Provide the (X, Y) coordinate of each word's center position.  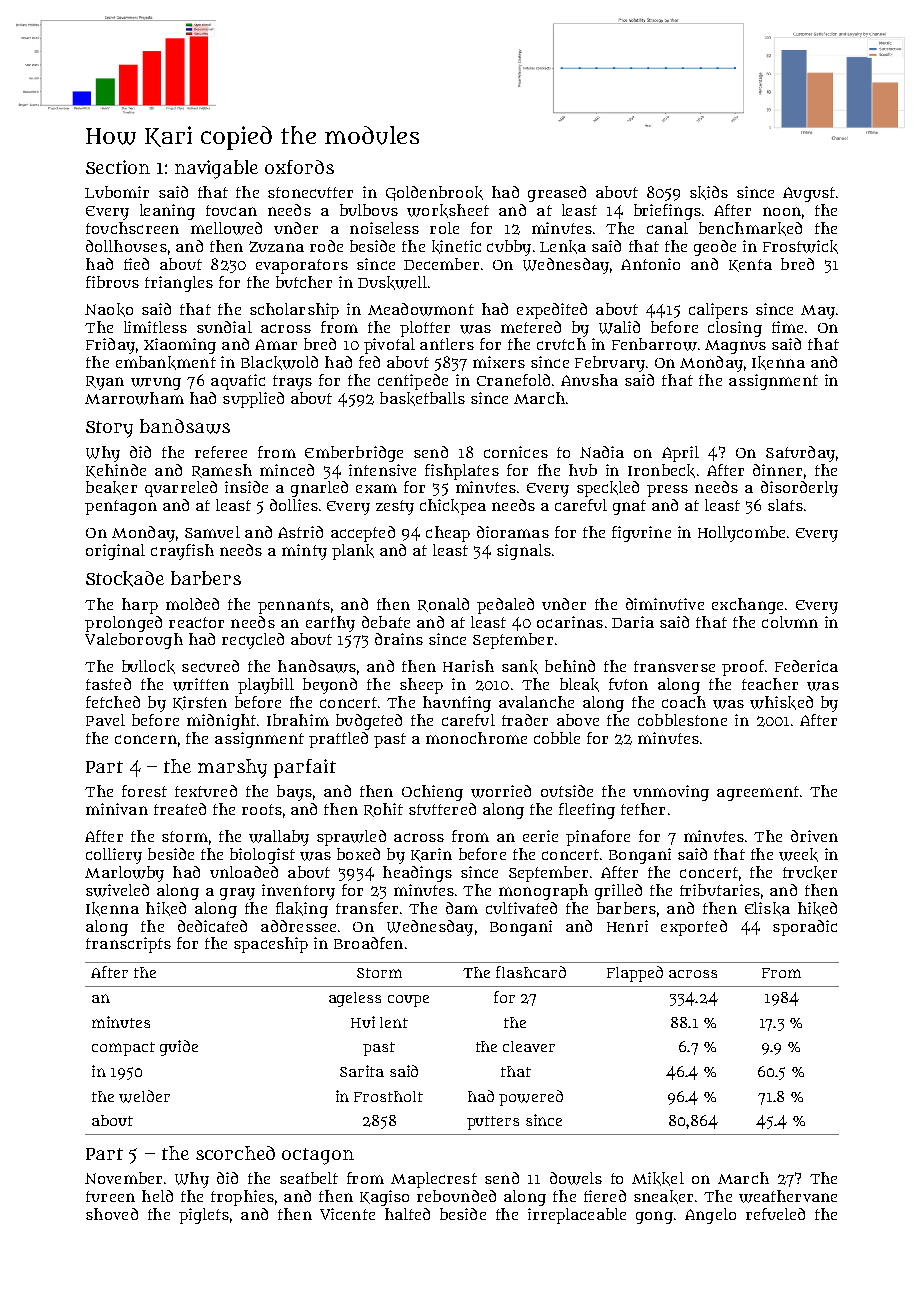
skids (709, 193)
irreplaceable (577, 1216)
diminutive (665, 604)
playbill (266, 686)
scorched (235, 1153)
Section (118, 167)
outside (567, 791)
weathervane (788, 1196)
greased (557, 194)
